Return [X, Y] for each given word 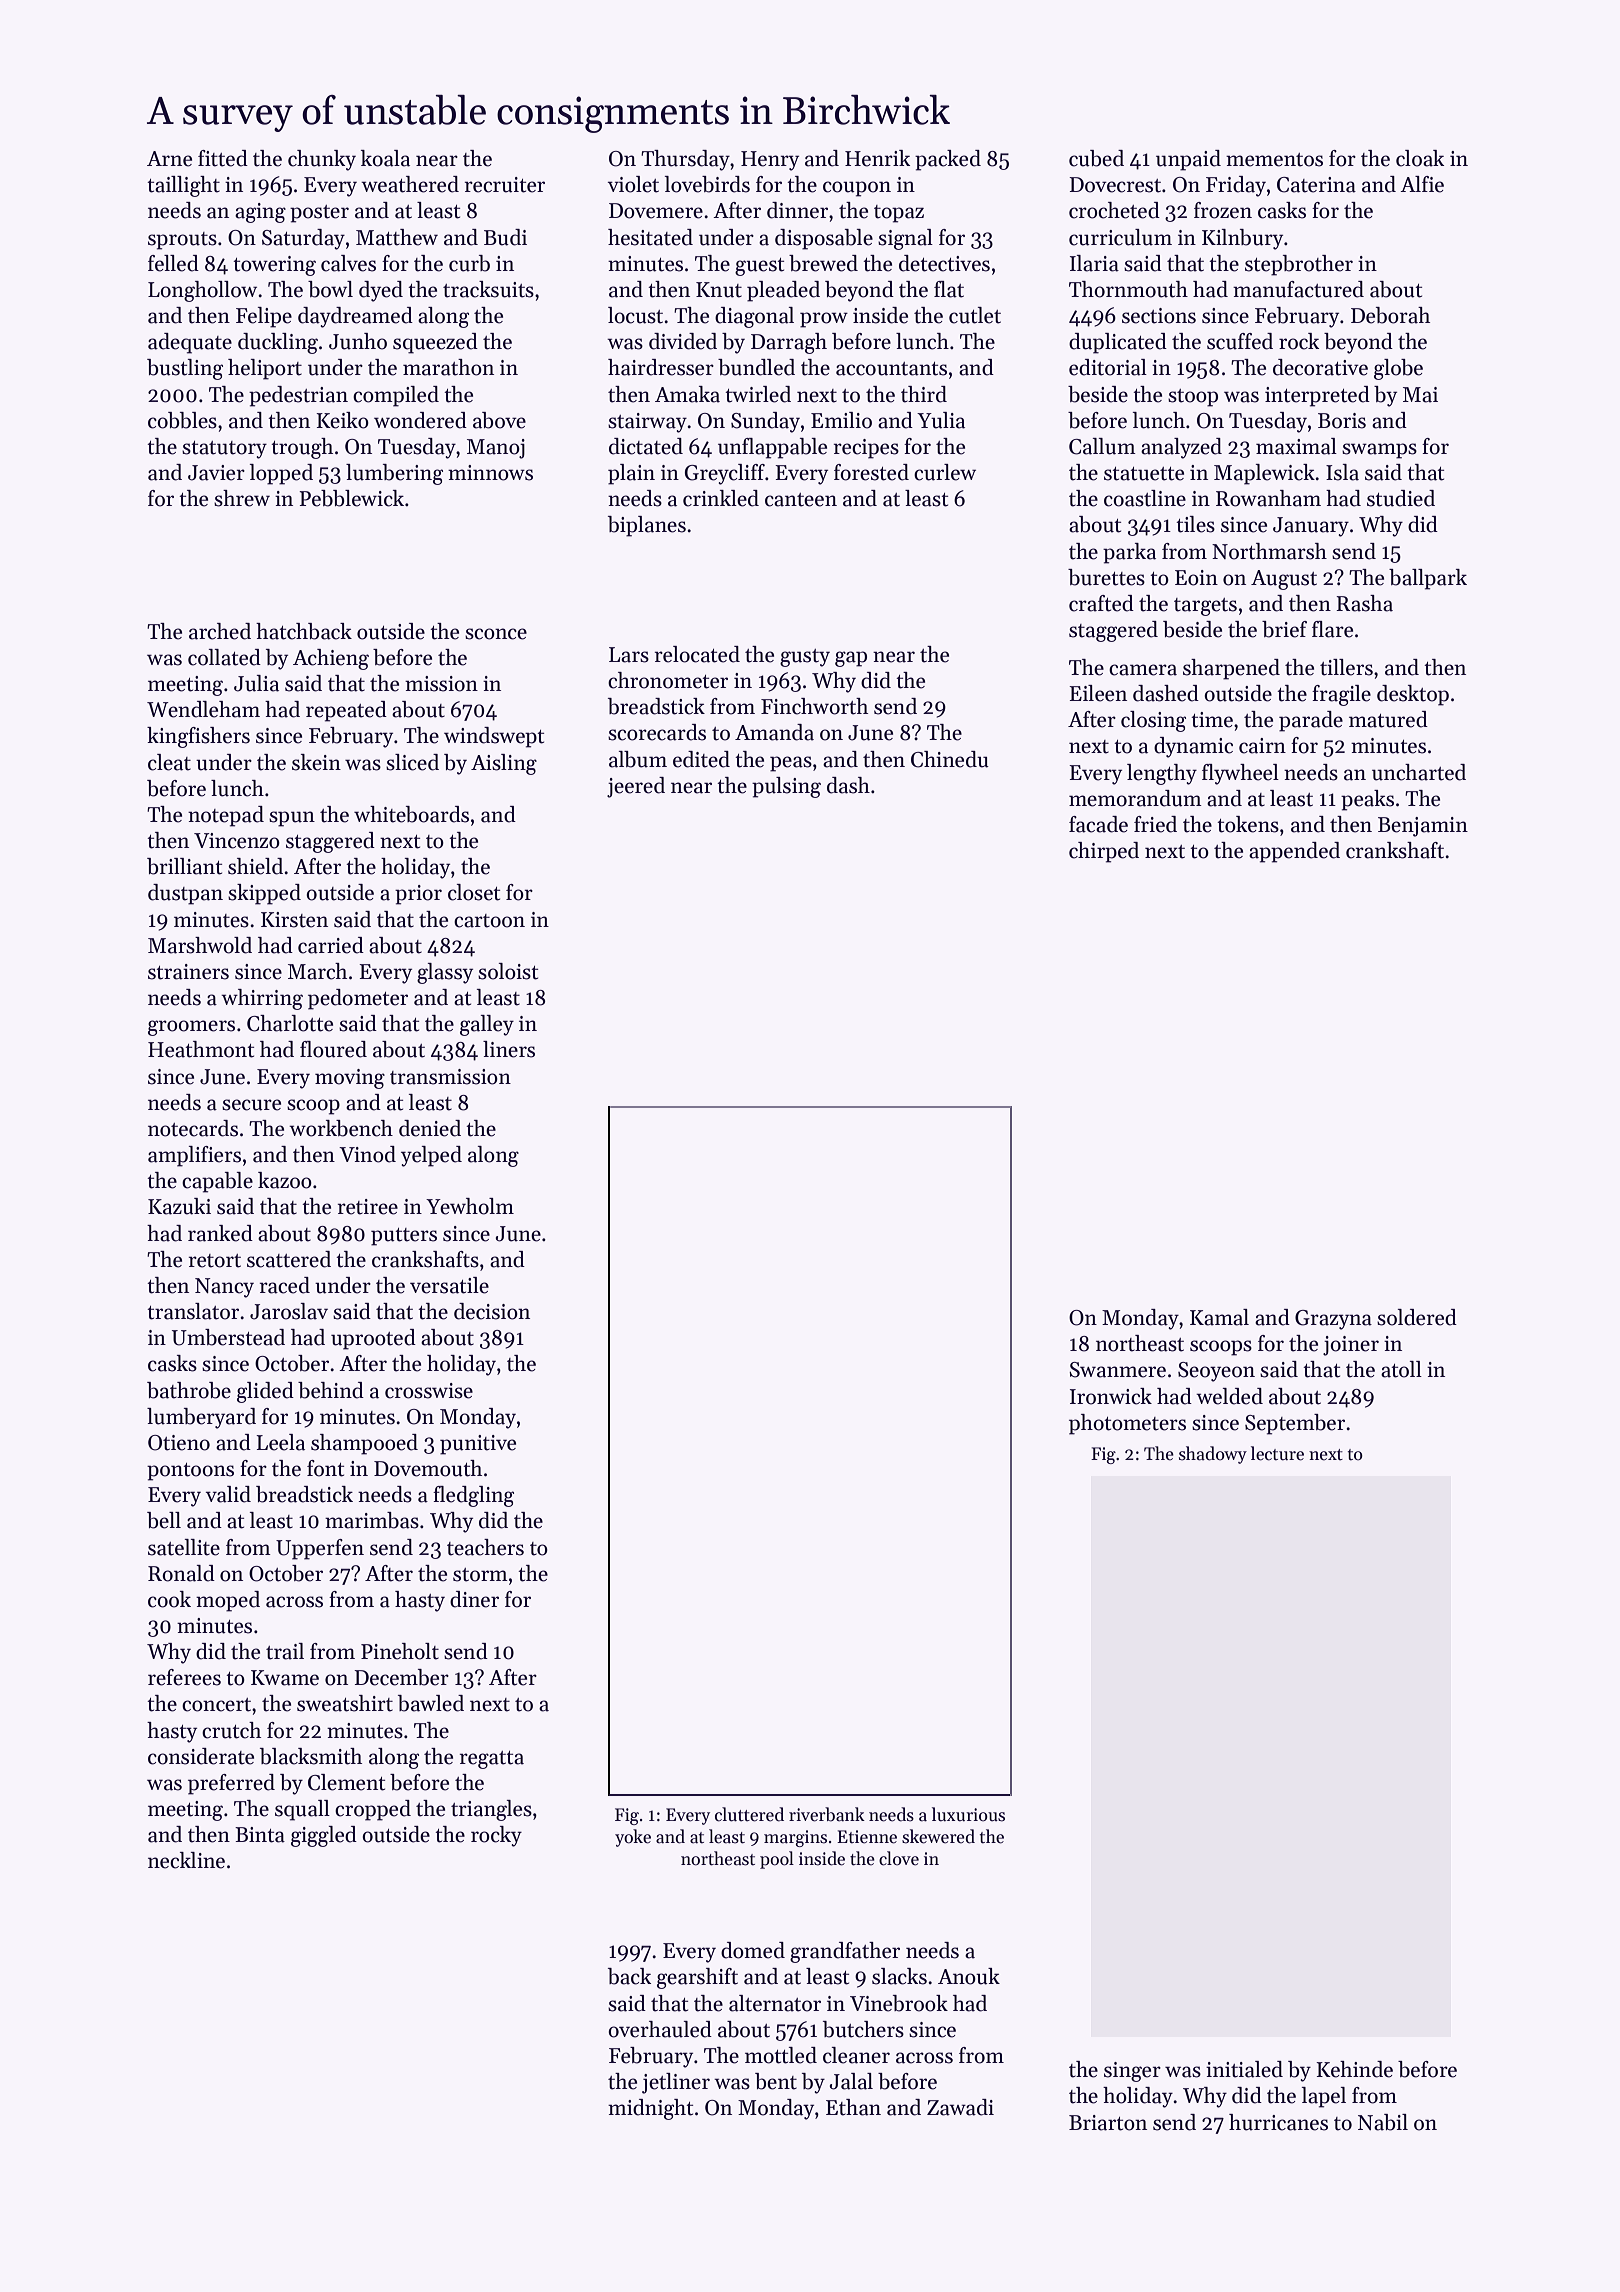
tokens [1248, 824]
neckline [186, 1860]
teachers [485, 1547]
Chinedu [950, 759]
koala [385, 158]
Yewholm [470, 1206]
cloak [1420, 158]
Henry [770, 161]
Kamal [1219, 1317]
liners [509, 1049]
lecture [1277, 1453]
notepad [226, 816]
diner [474, 1599]
